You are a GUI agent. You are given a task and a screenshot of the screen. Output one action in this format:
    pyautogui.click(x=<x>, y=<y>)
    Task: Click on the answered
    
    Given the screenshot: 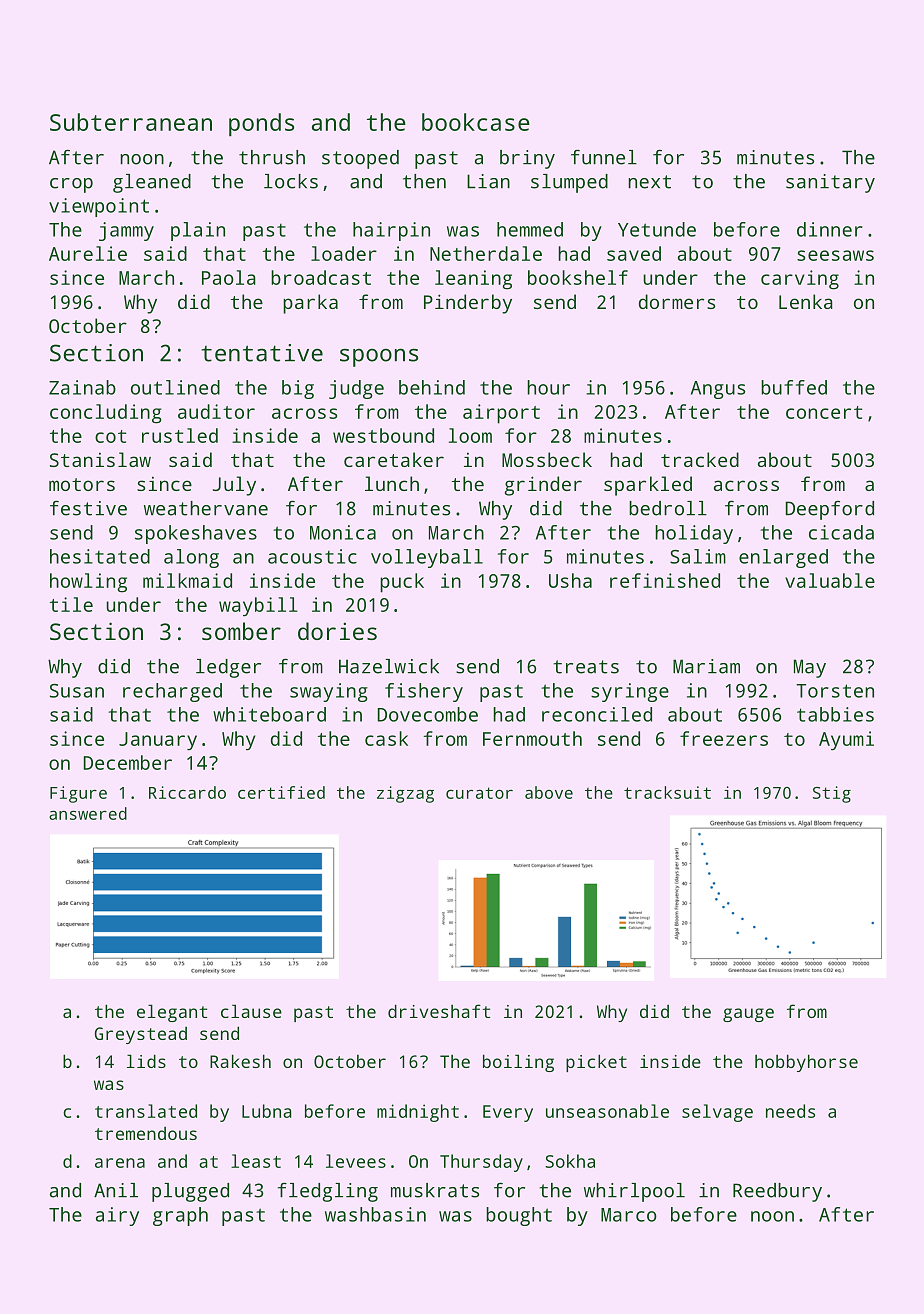 What is the action you would take?
    pyautogui.click(x=88, y=813)
